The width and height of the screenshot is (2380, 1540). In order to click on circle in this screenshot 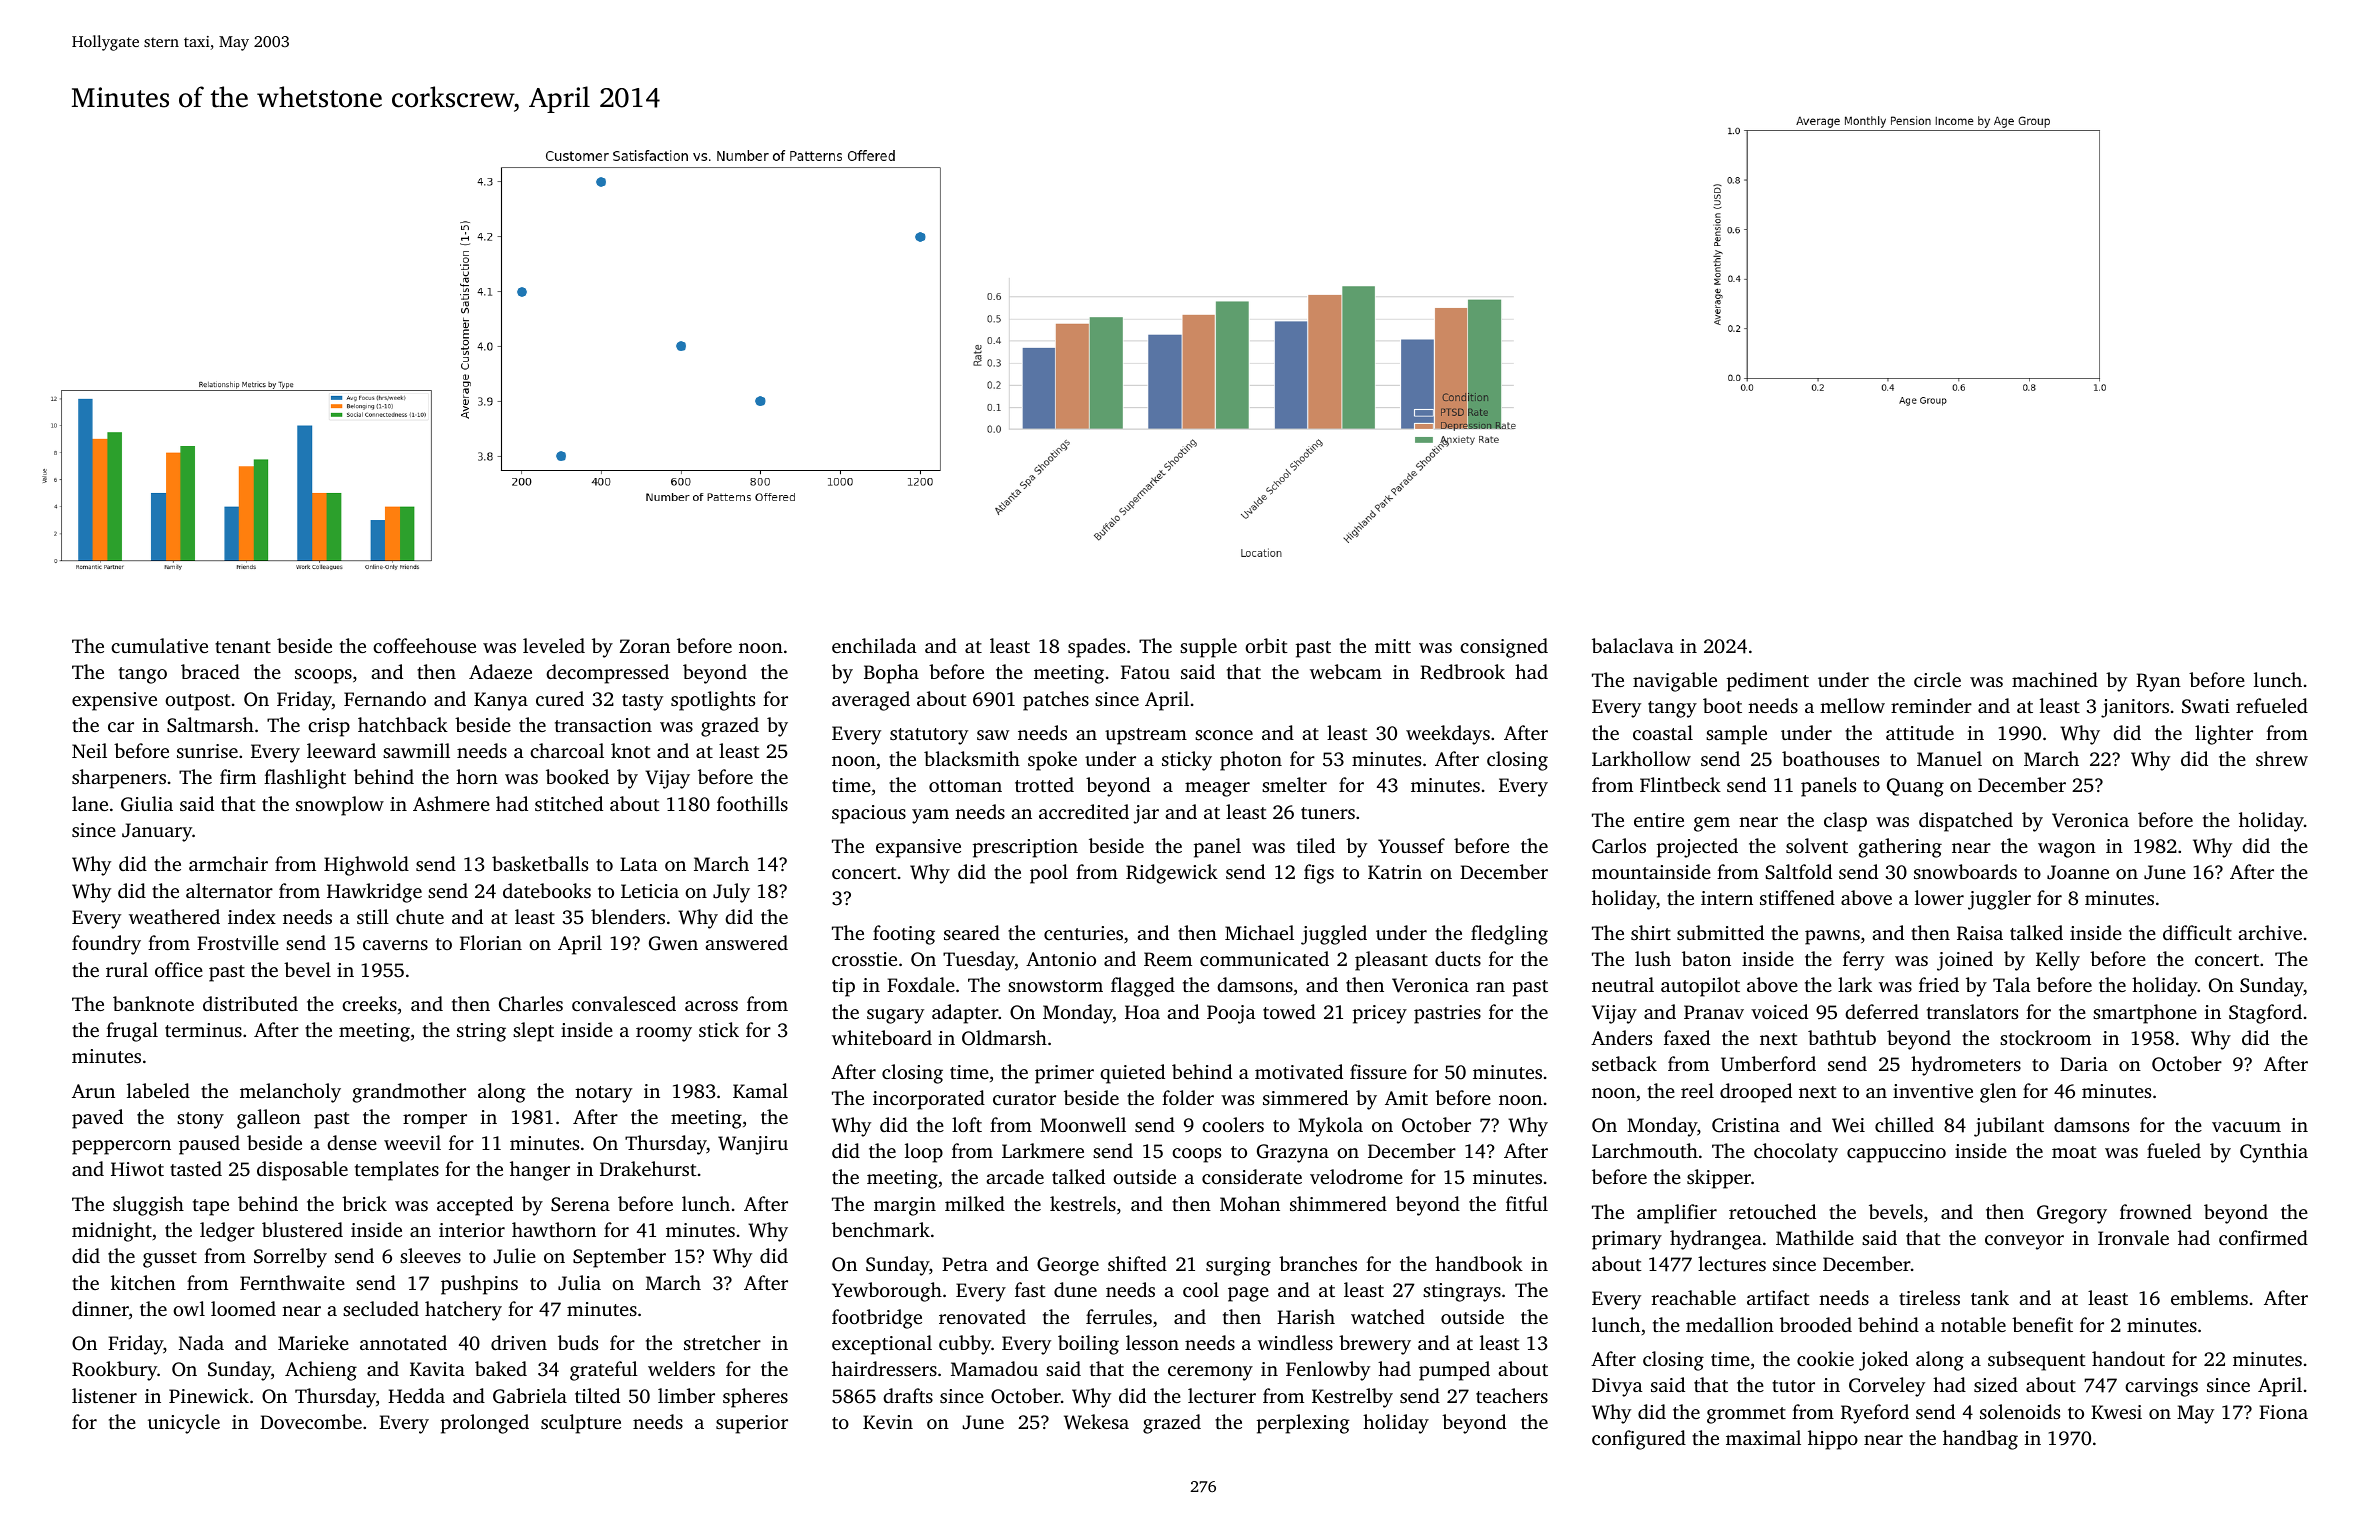, I will do `click(1937, 679)`.
